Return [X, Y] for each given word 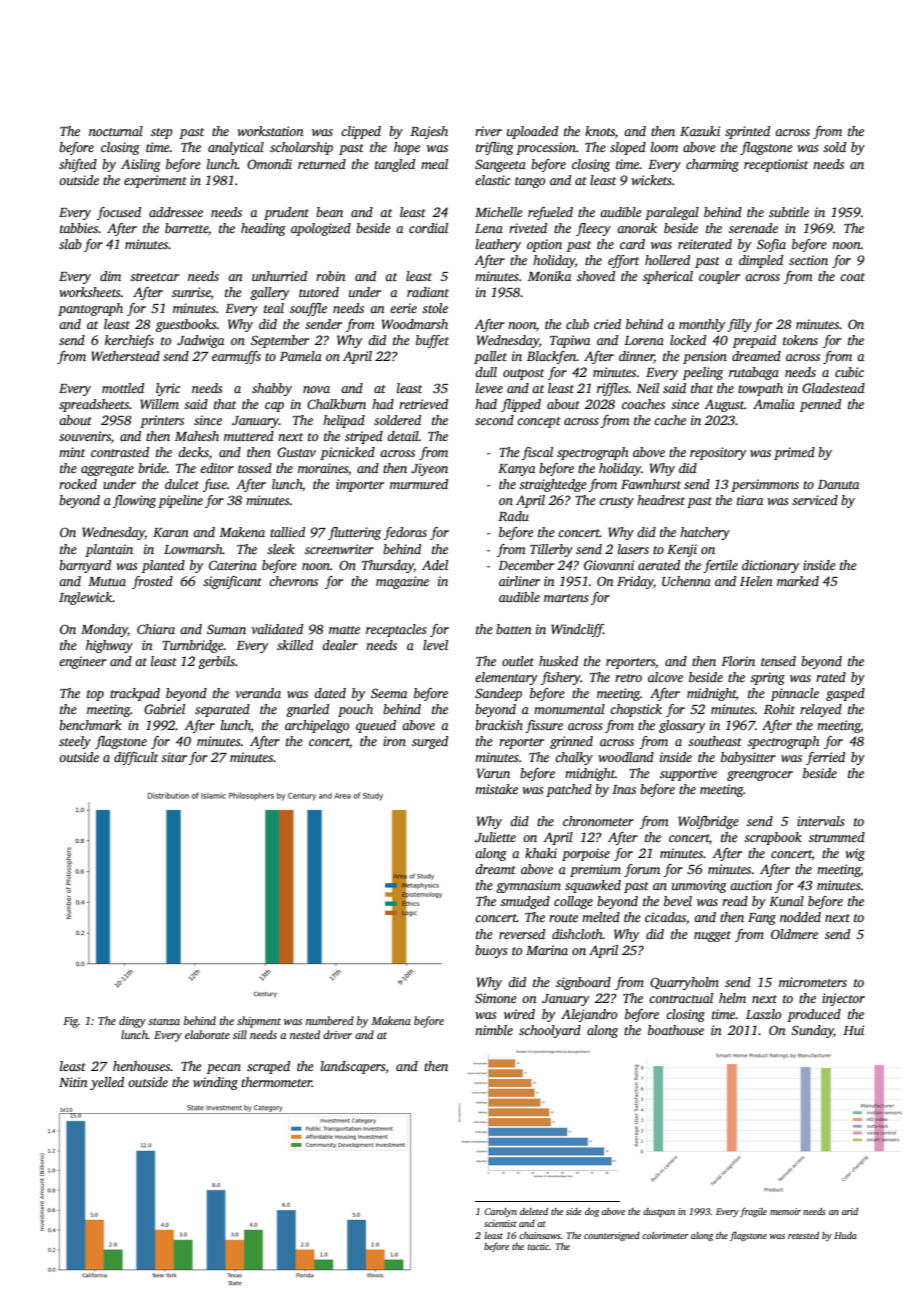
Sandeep [498, 694]
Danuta [838, 484]
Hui [853, 1030]
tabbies [79, 228]
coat [852, 277]
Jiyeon [429, 469]
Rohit [779, 709]
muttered [249, 436]
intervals [820, 821]
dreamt [495, 869]
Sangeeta [500, 165]
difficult [136, 758]
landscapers [353, 1067]
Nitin [73, 1082]
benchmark [90, 725]
